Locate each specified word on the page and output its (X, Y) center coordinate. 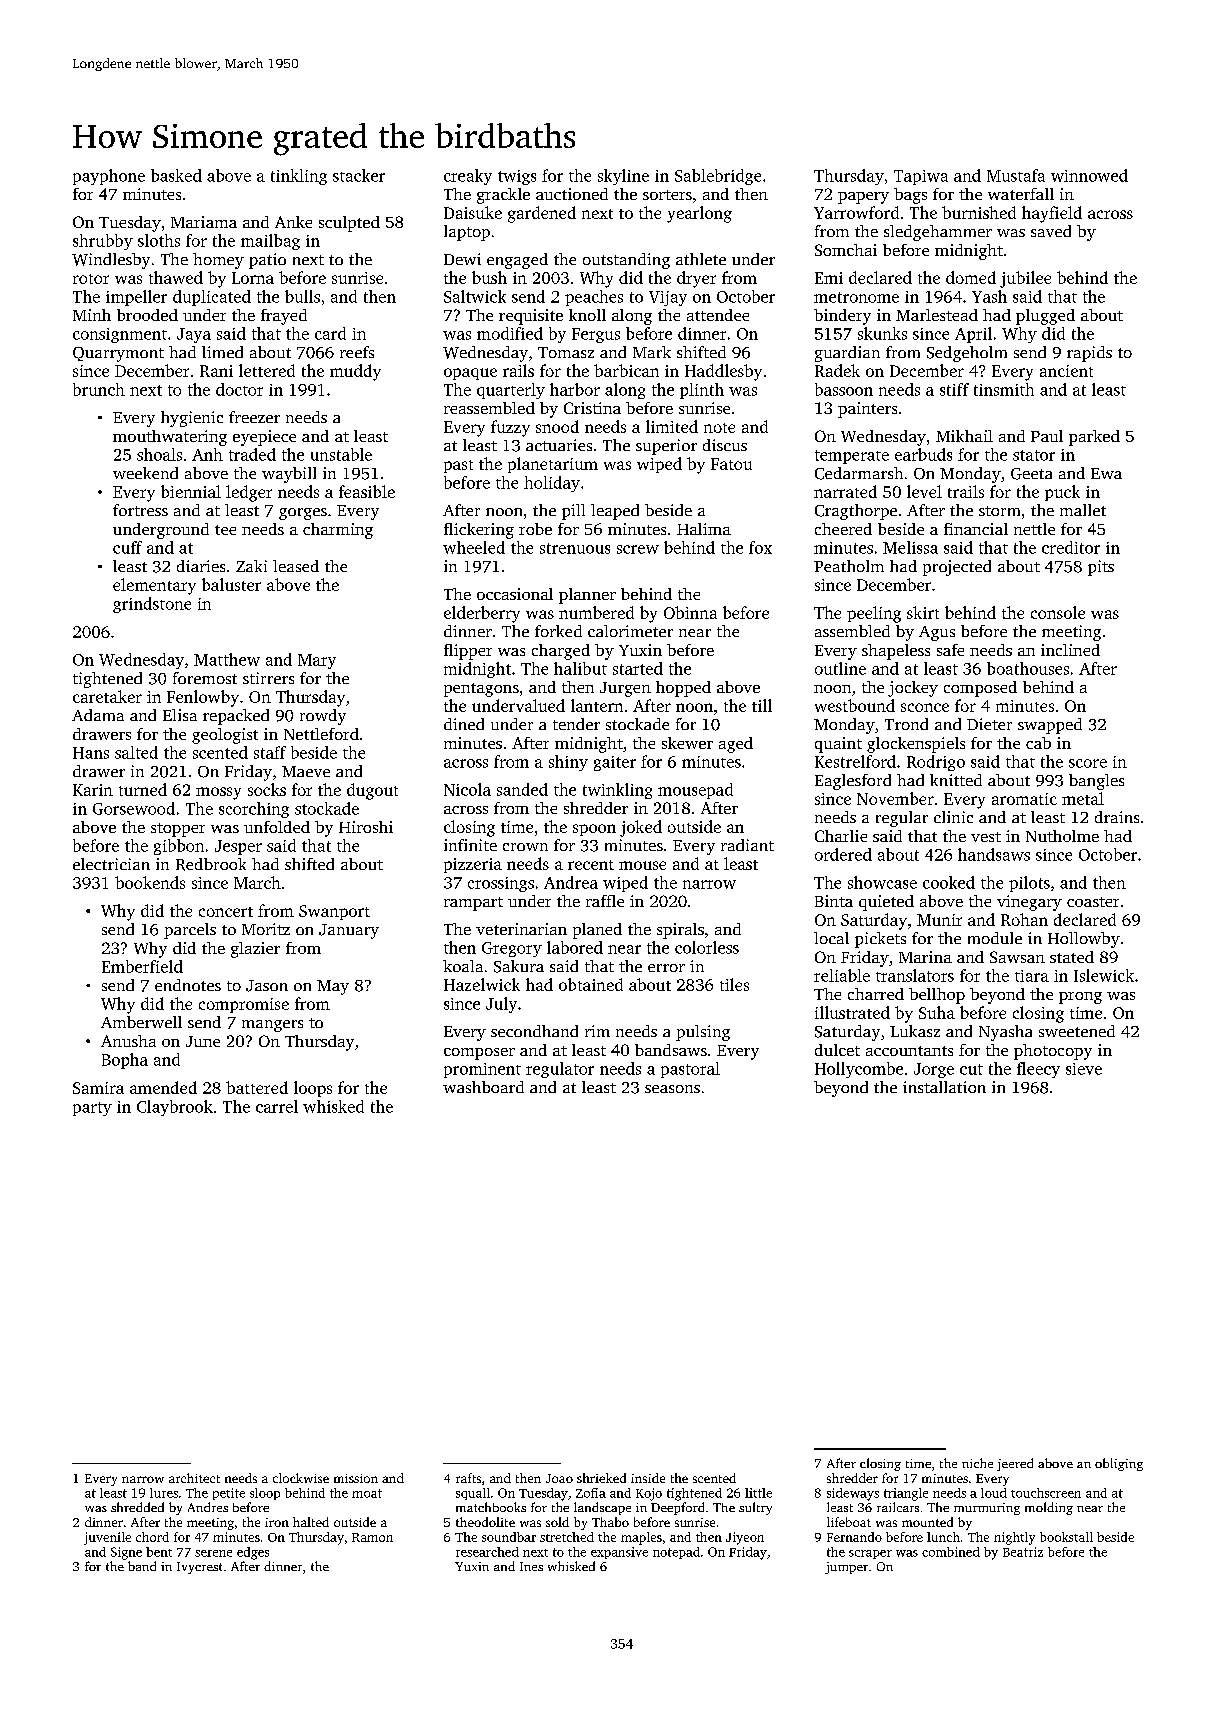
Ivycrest (199, 1568)
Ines (531, 1566)
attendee (718, 315)
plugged (1045, 317)
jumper (846, 1568)
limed (222, 352)
